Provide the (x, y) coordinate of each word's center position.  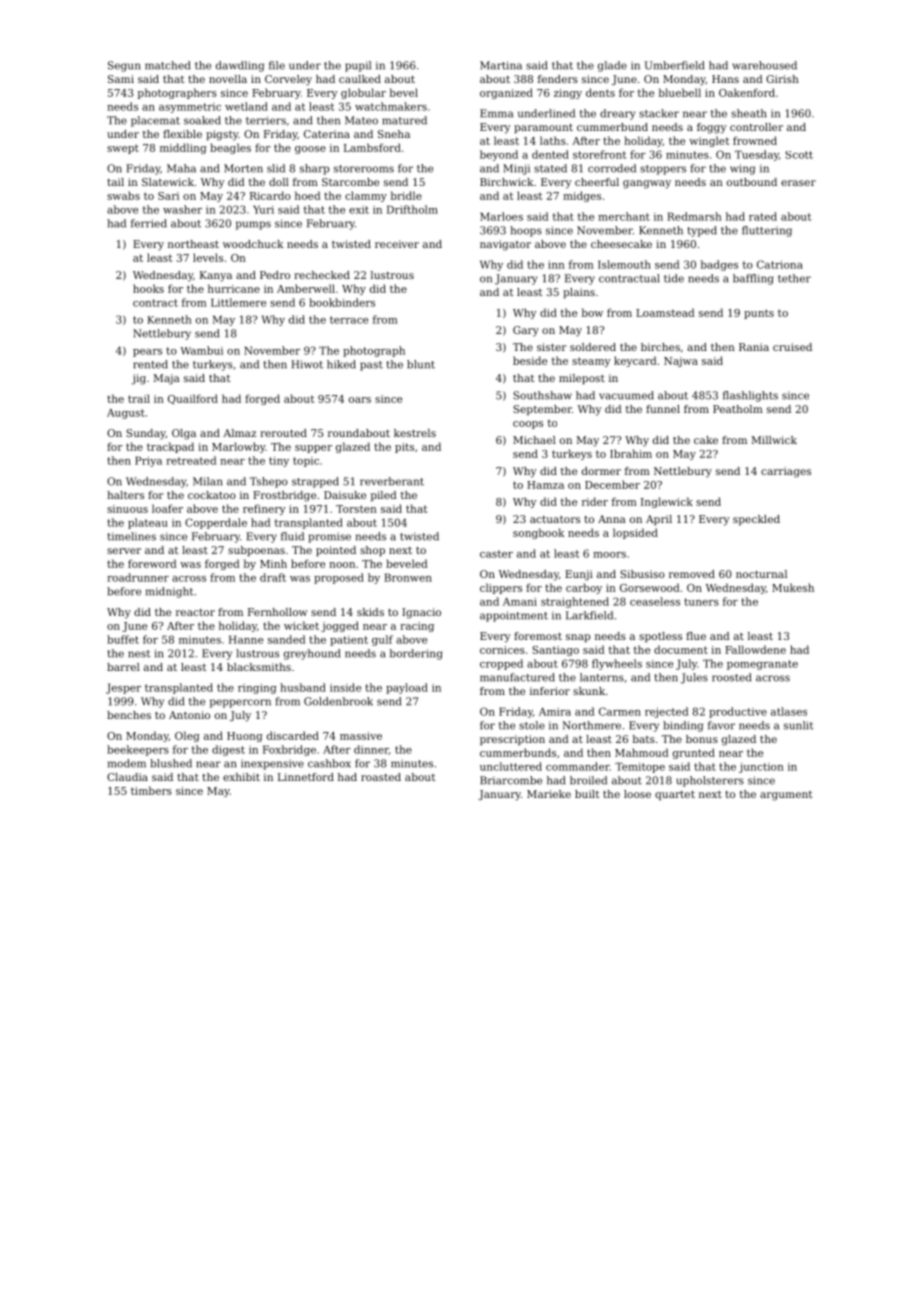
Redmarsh (694, 216)
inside (345, 687)
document (681, 649)
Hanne (246, 639)
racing (417, 627)
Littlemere (238, 302)
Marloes (501, 216)
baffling (753, 279)
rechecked (322, 275)
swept (123, 149)
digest (228, 750)
